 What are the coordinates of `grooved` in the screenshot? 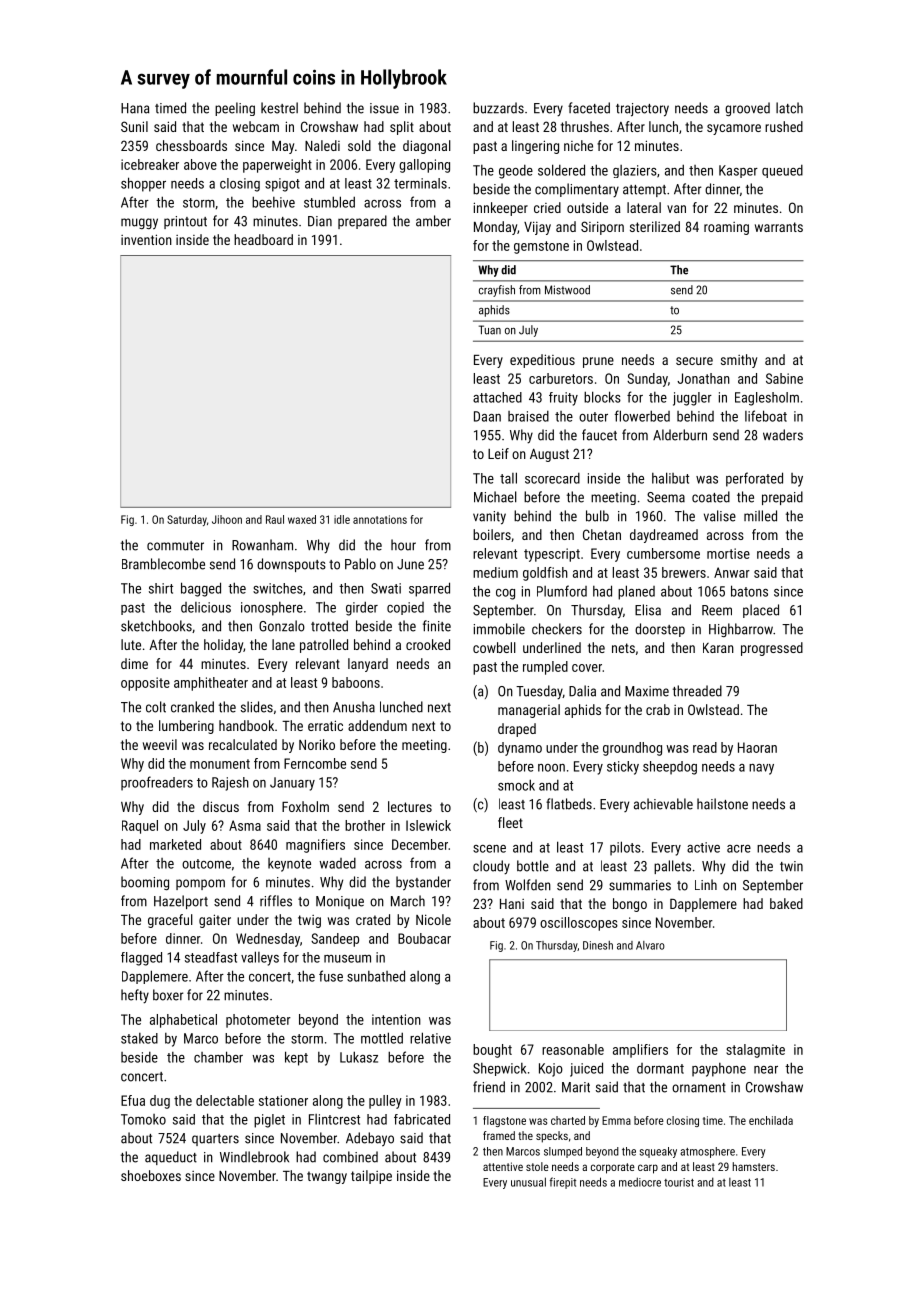 It's located at (747, 109).
